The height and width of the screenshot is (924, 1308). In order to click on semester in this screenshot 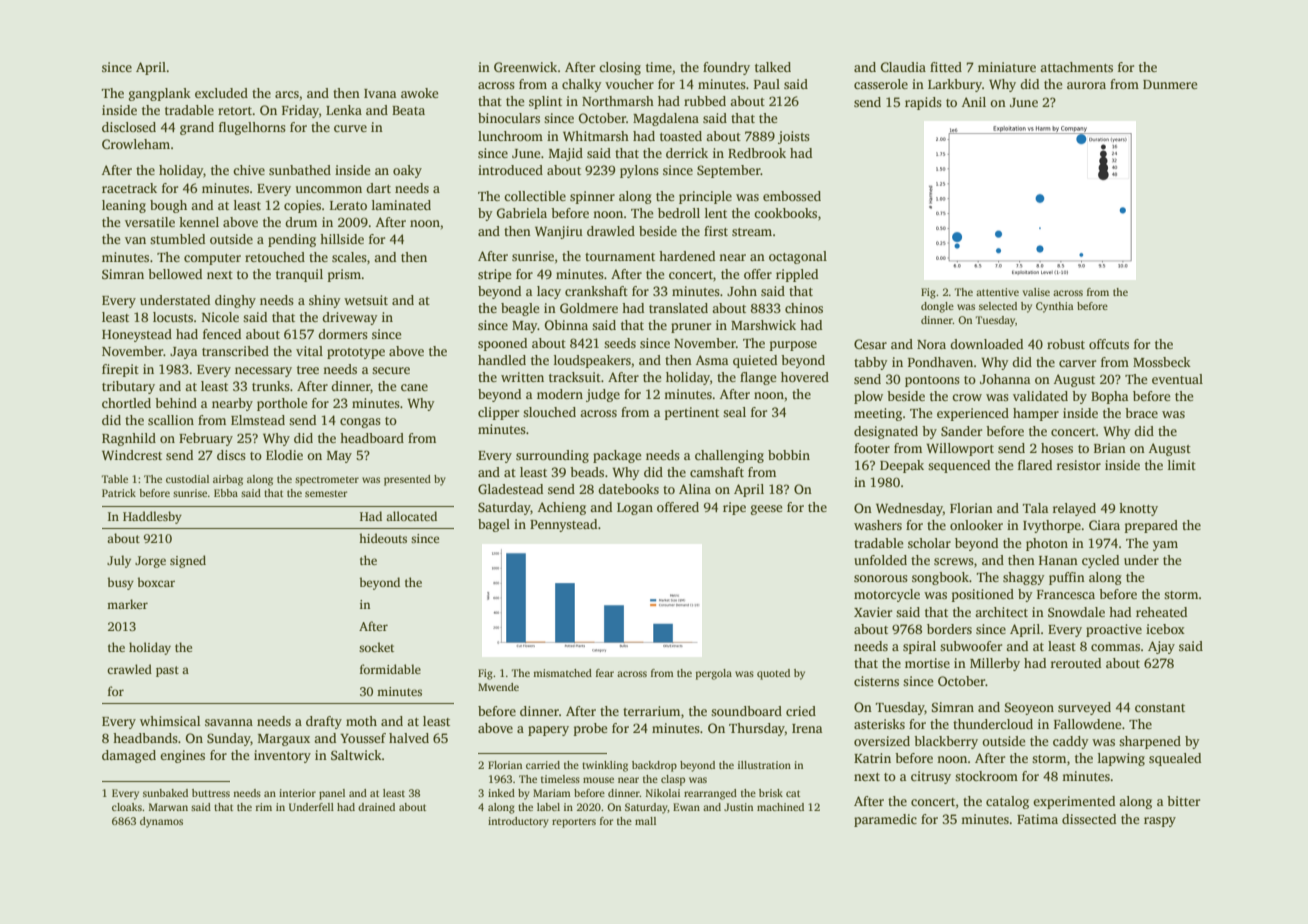, I will do `click(326, 493)`.
